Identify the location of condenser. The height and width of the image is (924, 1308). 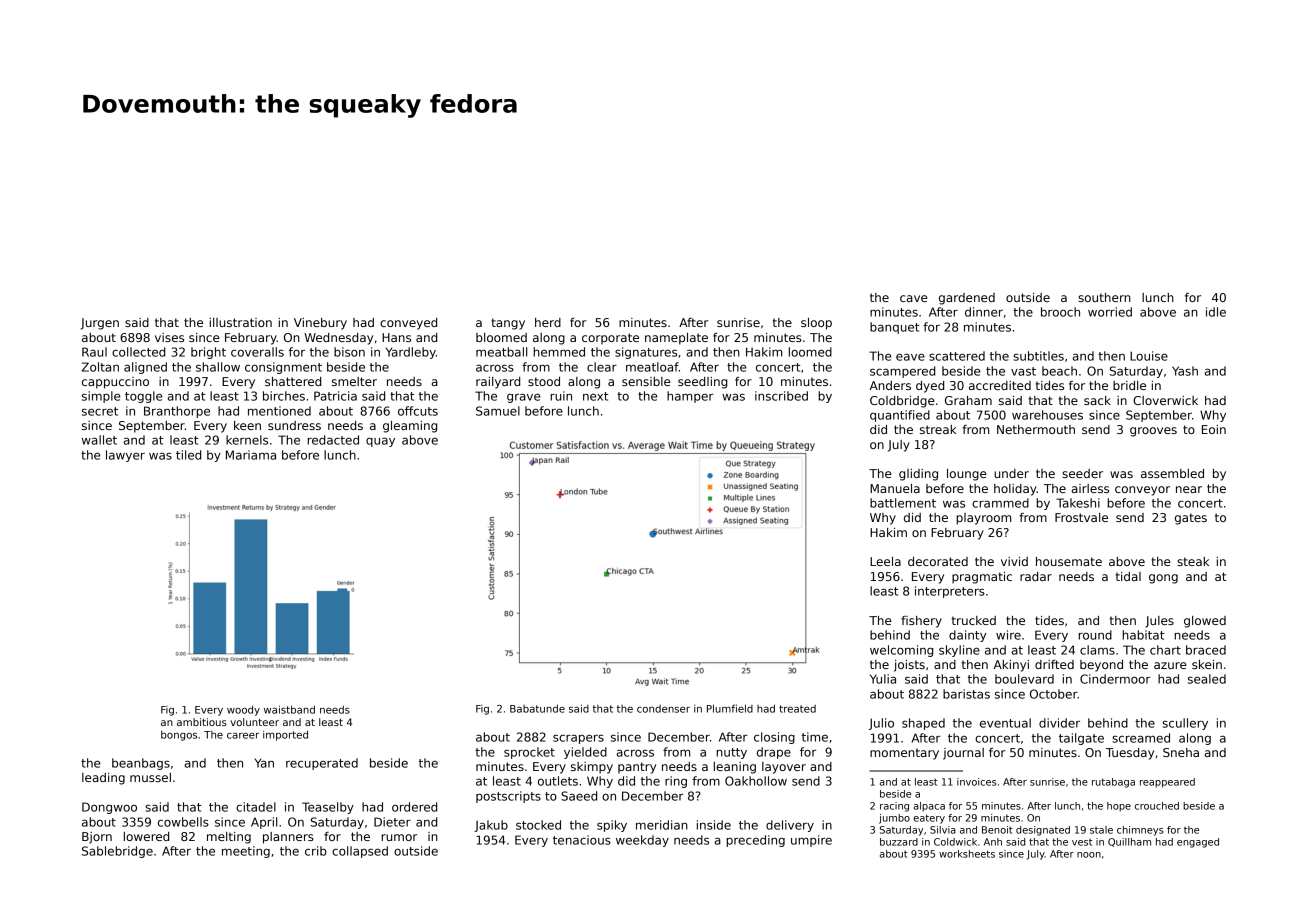
(663, 709).
